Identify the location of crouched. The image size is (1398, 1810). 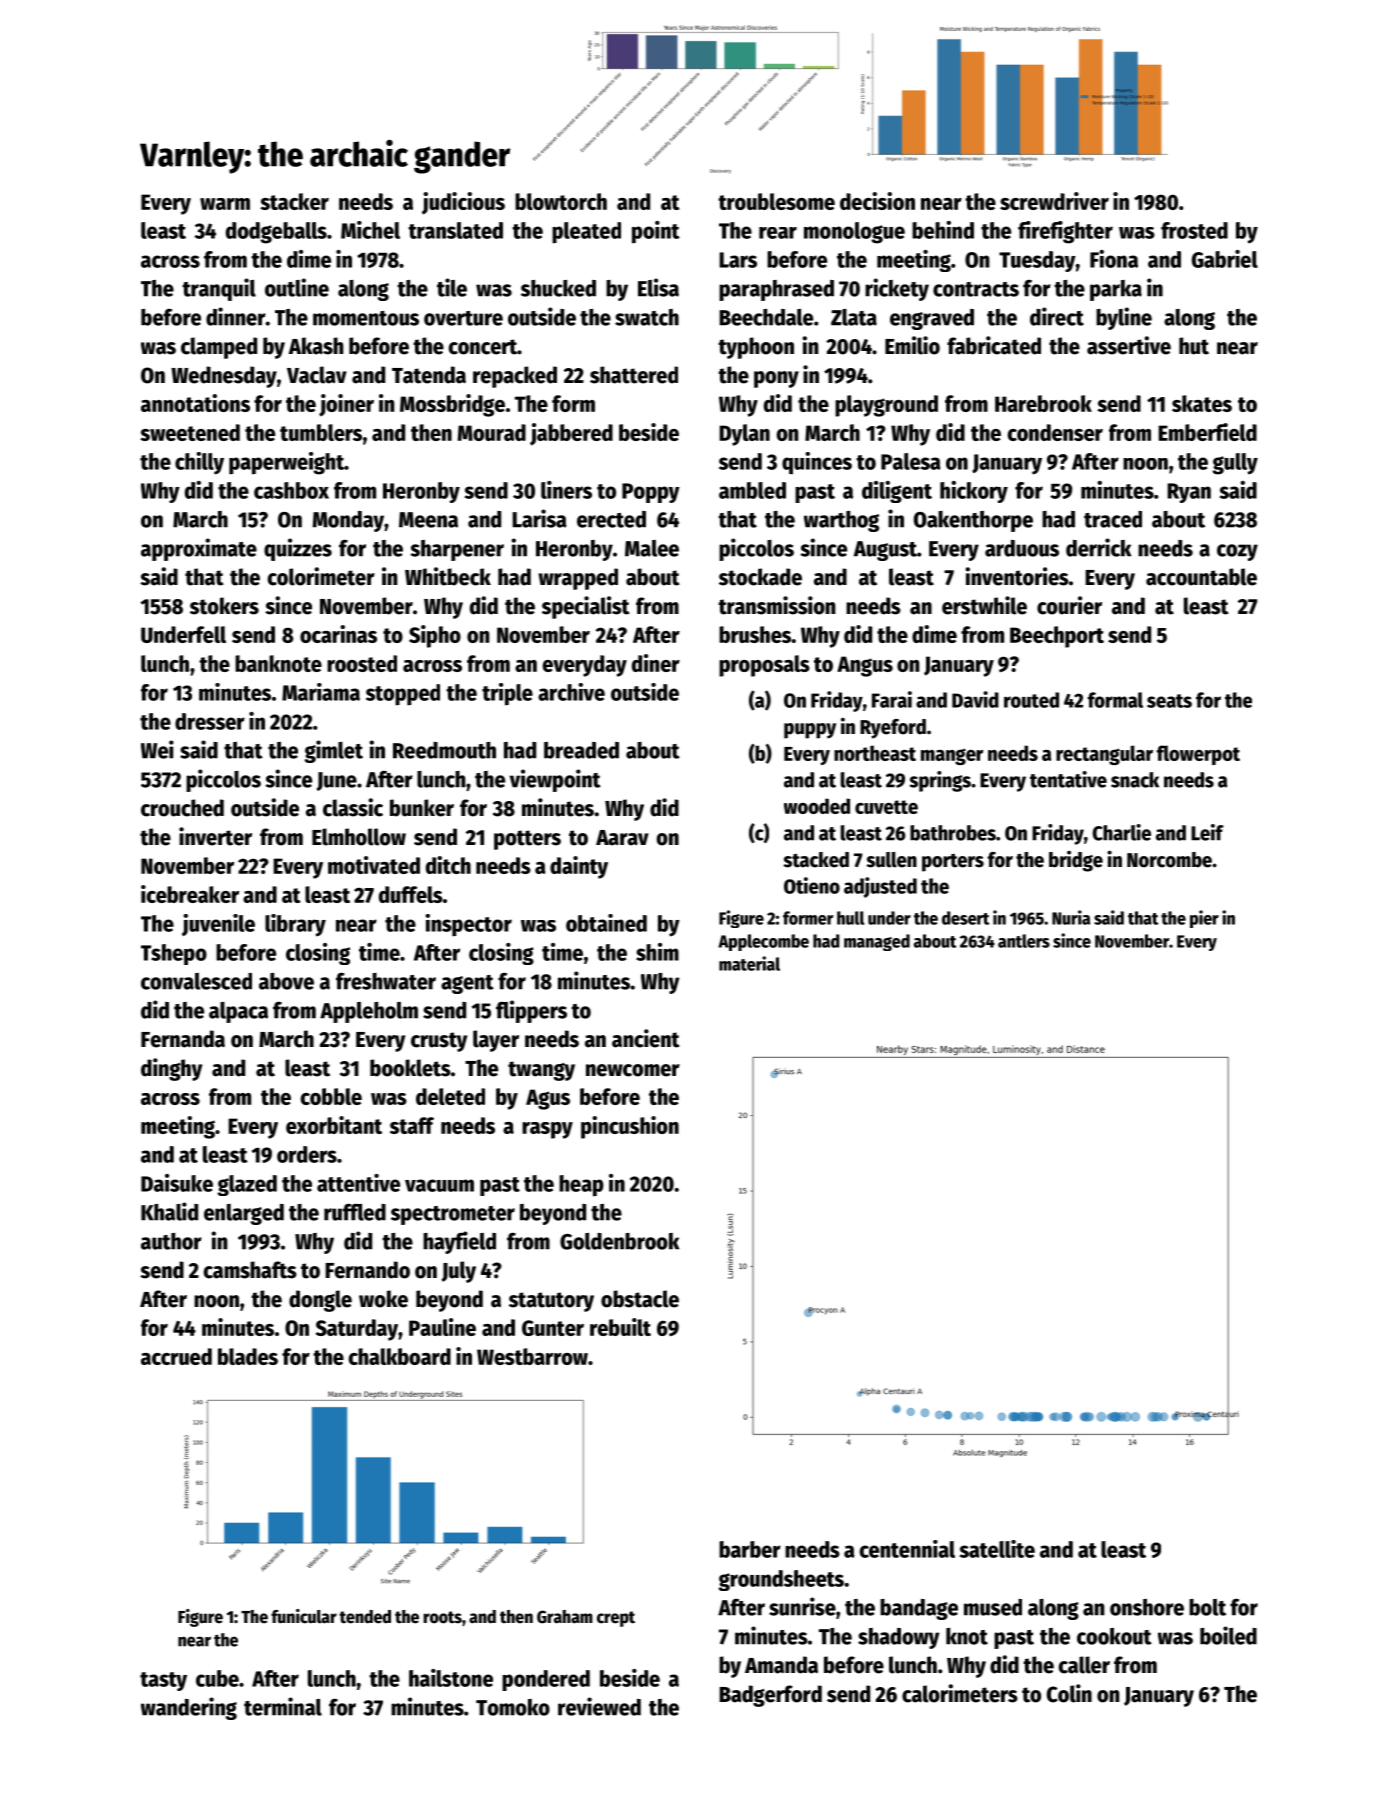
(182, 808).
